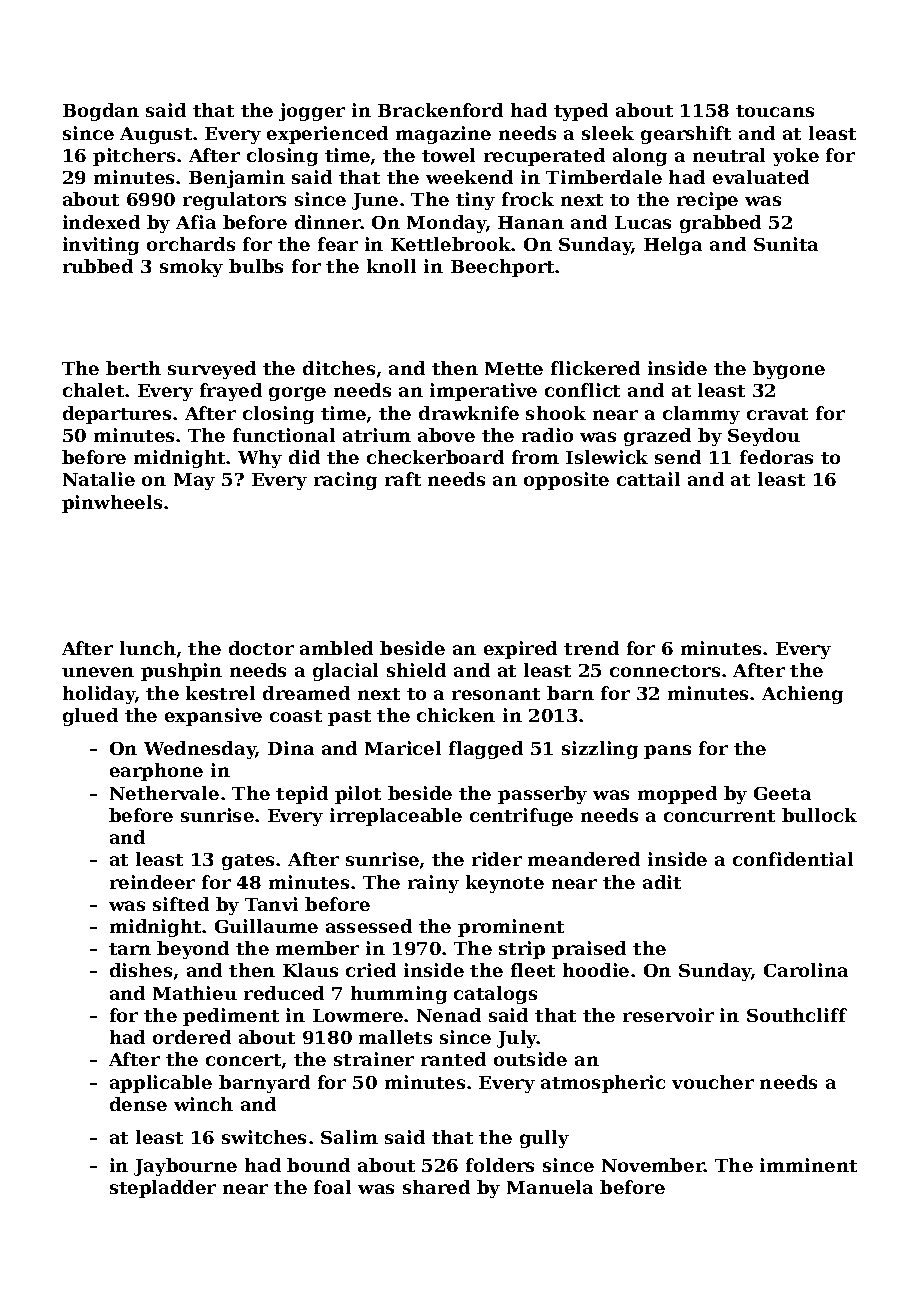 The image size is (924, 1314). What do you see at coordinates (808, 1165) in the page?
I see `imminent` at bounding box center [808, 1165].
